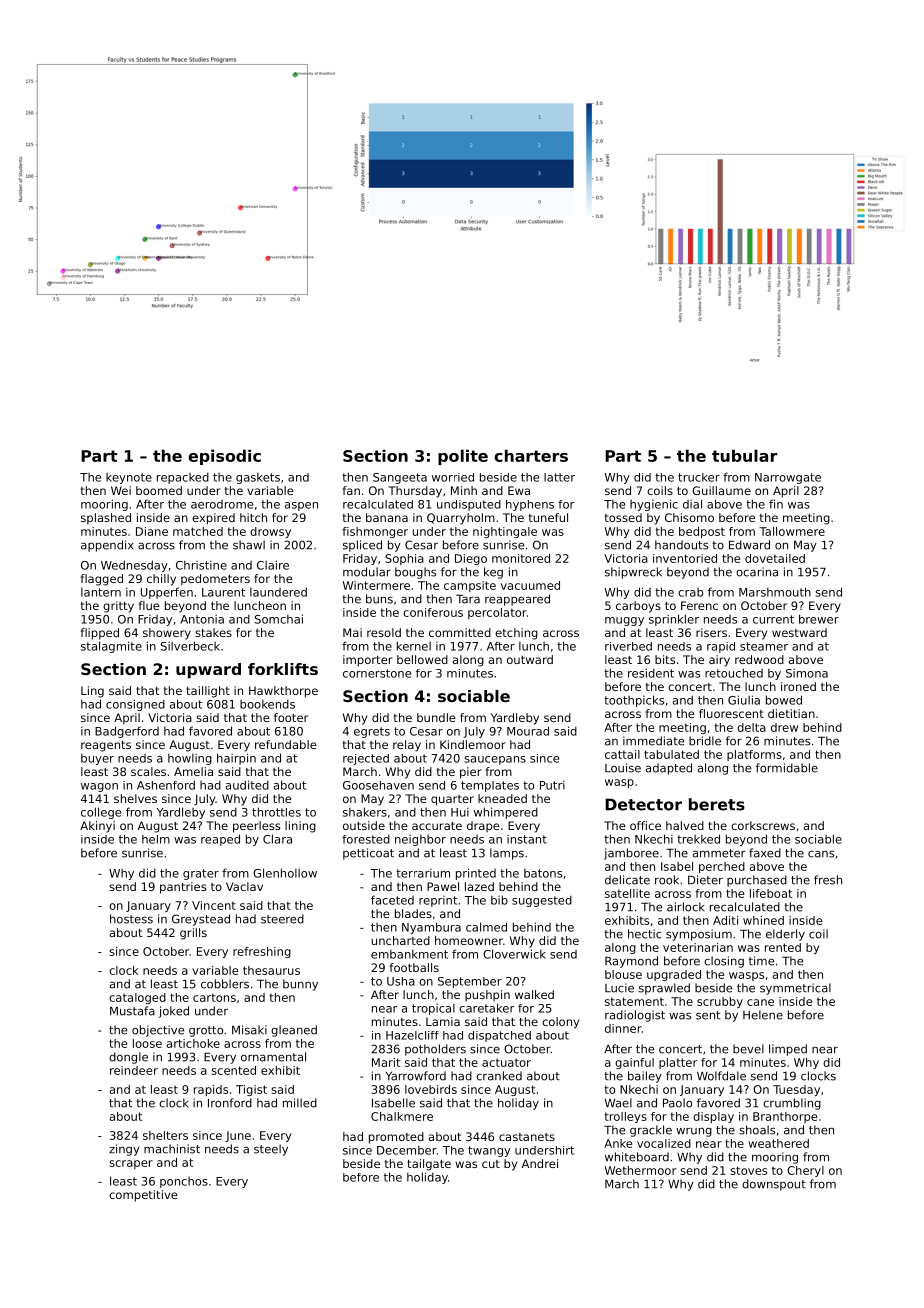 The height and width of the screenshot is (1308, 924). What do you see at coordinates (713, 1117) in the screenshot?
I see `display` at bounding box center [713, 1117].
